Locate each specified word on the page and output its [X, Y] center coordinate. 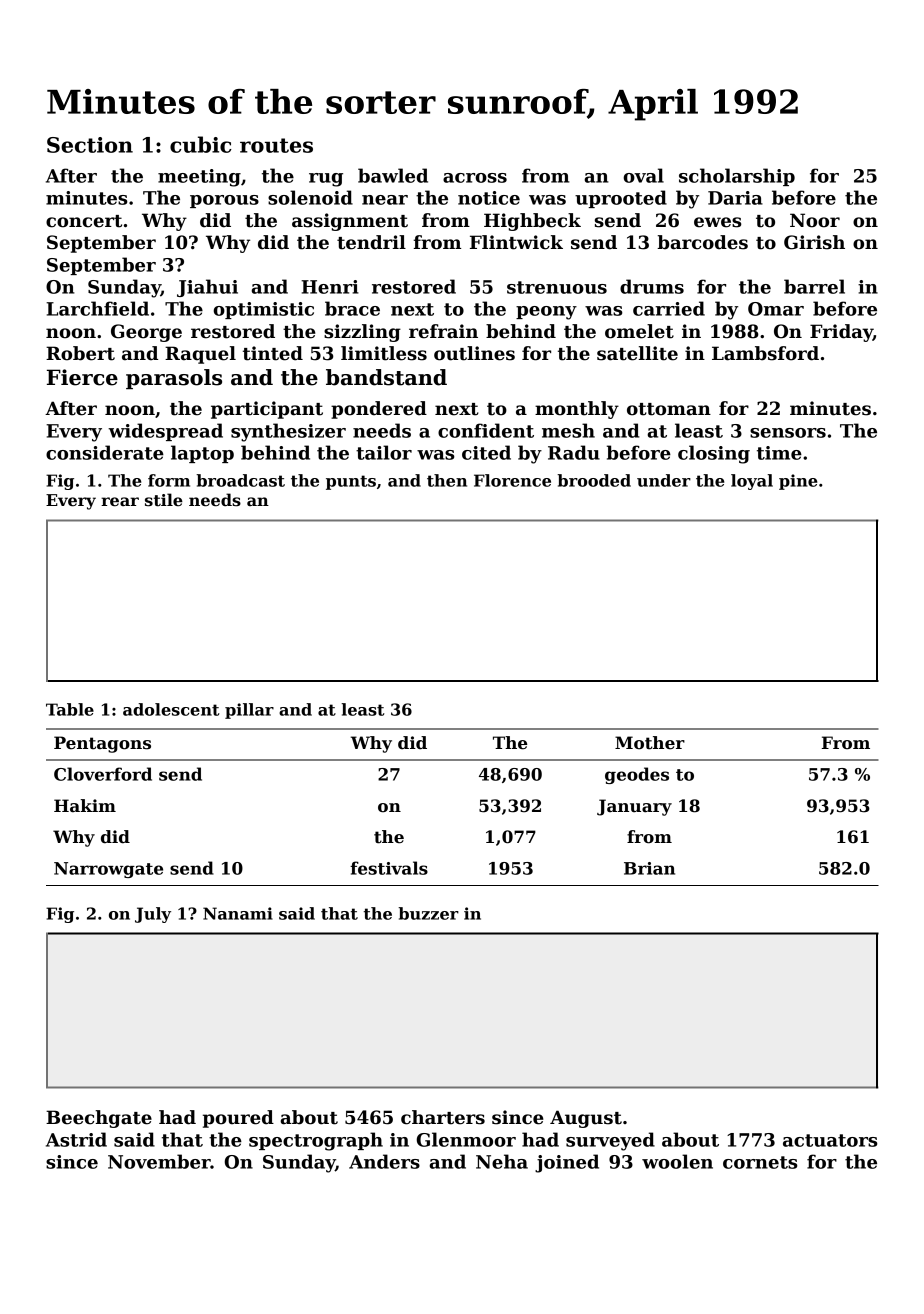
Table [70, 709]
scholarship [737, 177]
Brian [649, 868]
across [475, 178]
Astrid [76, 1139]
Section [90, 145]
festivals [389, 868]
